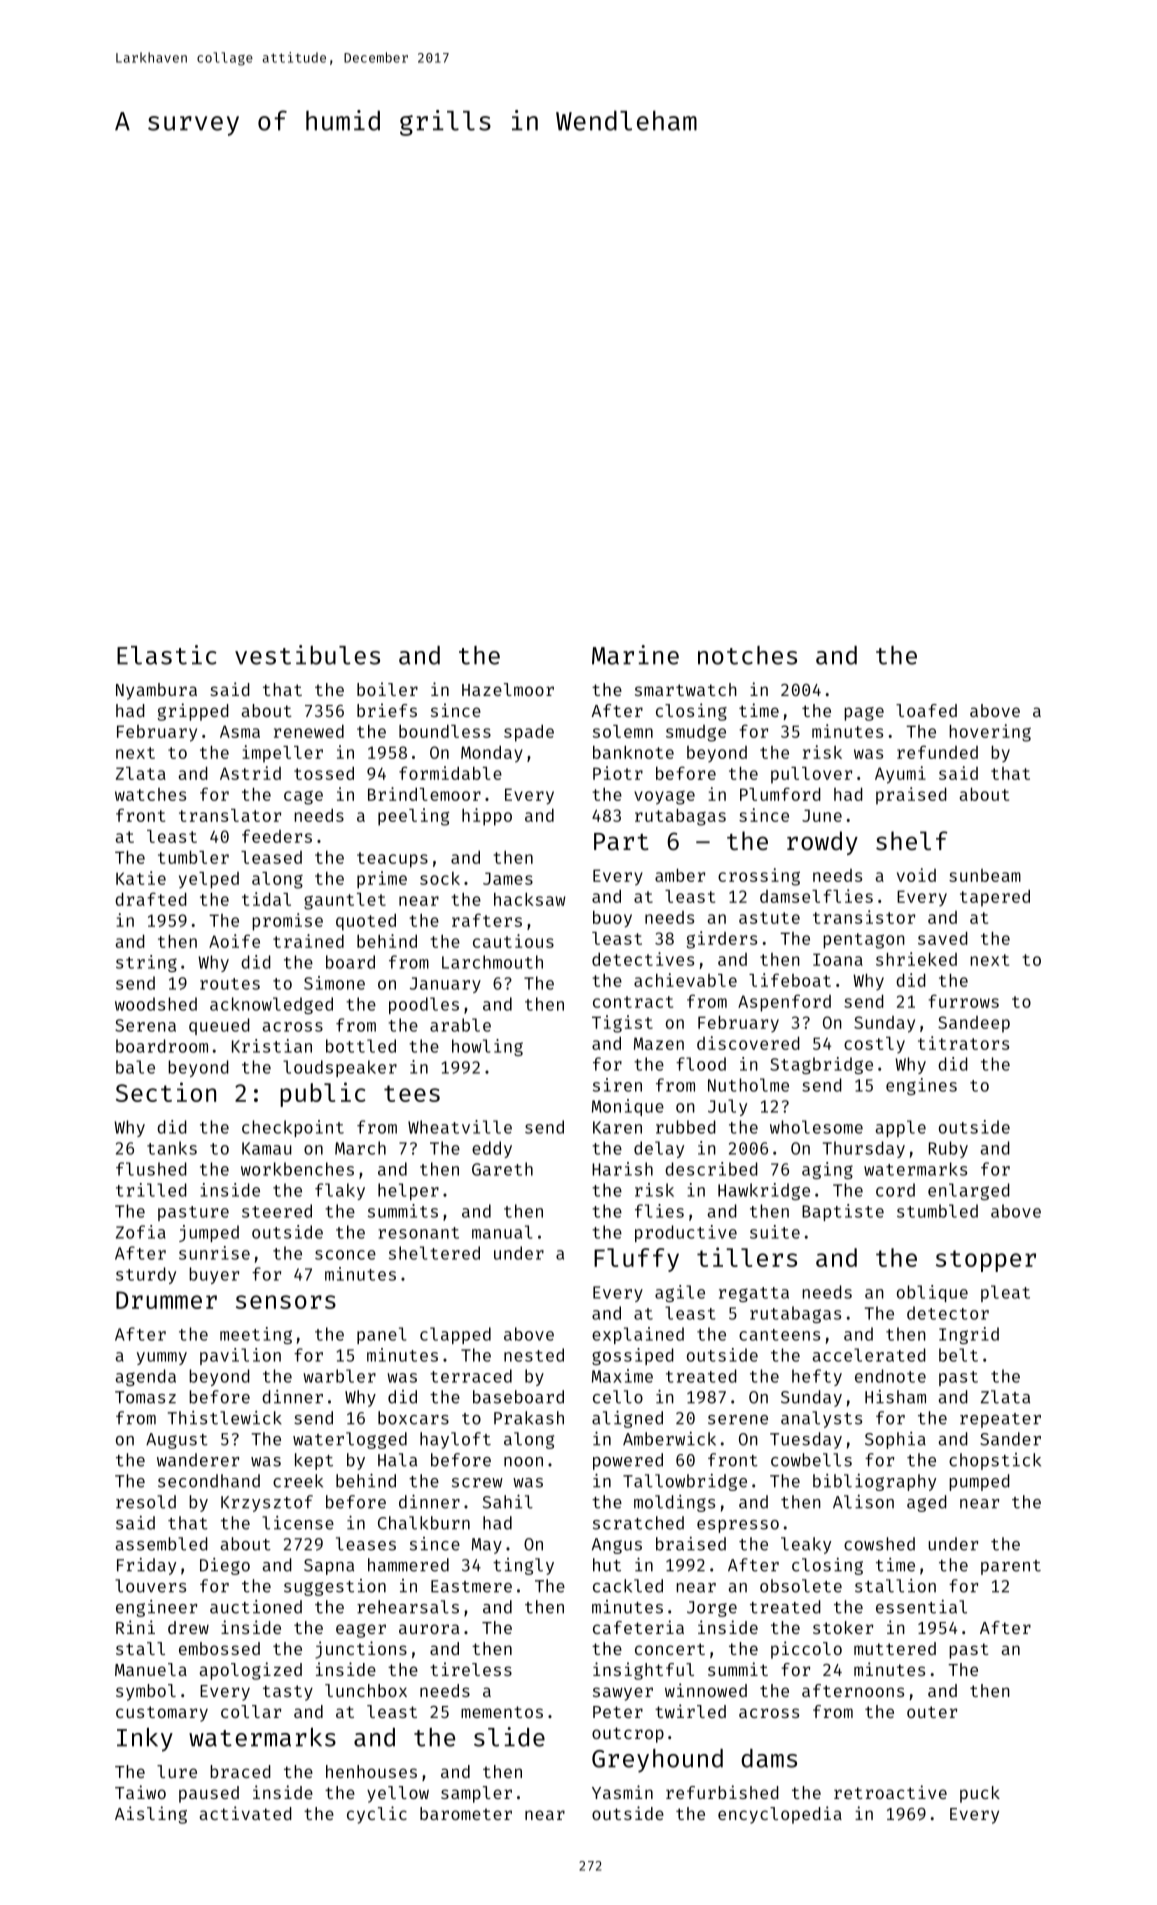 This document has width=1157, height=1905. I want to click on Thursday, so click(864, 1149).
